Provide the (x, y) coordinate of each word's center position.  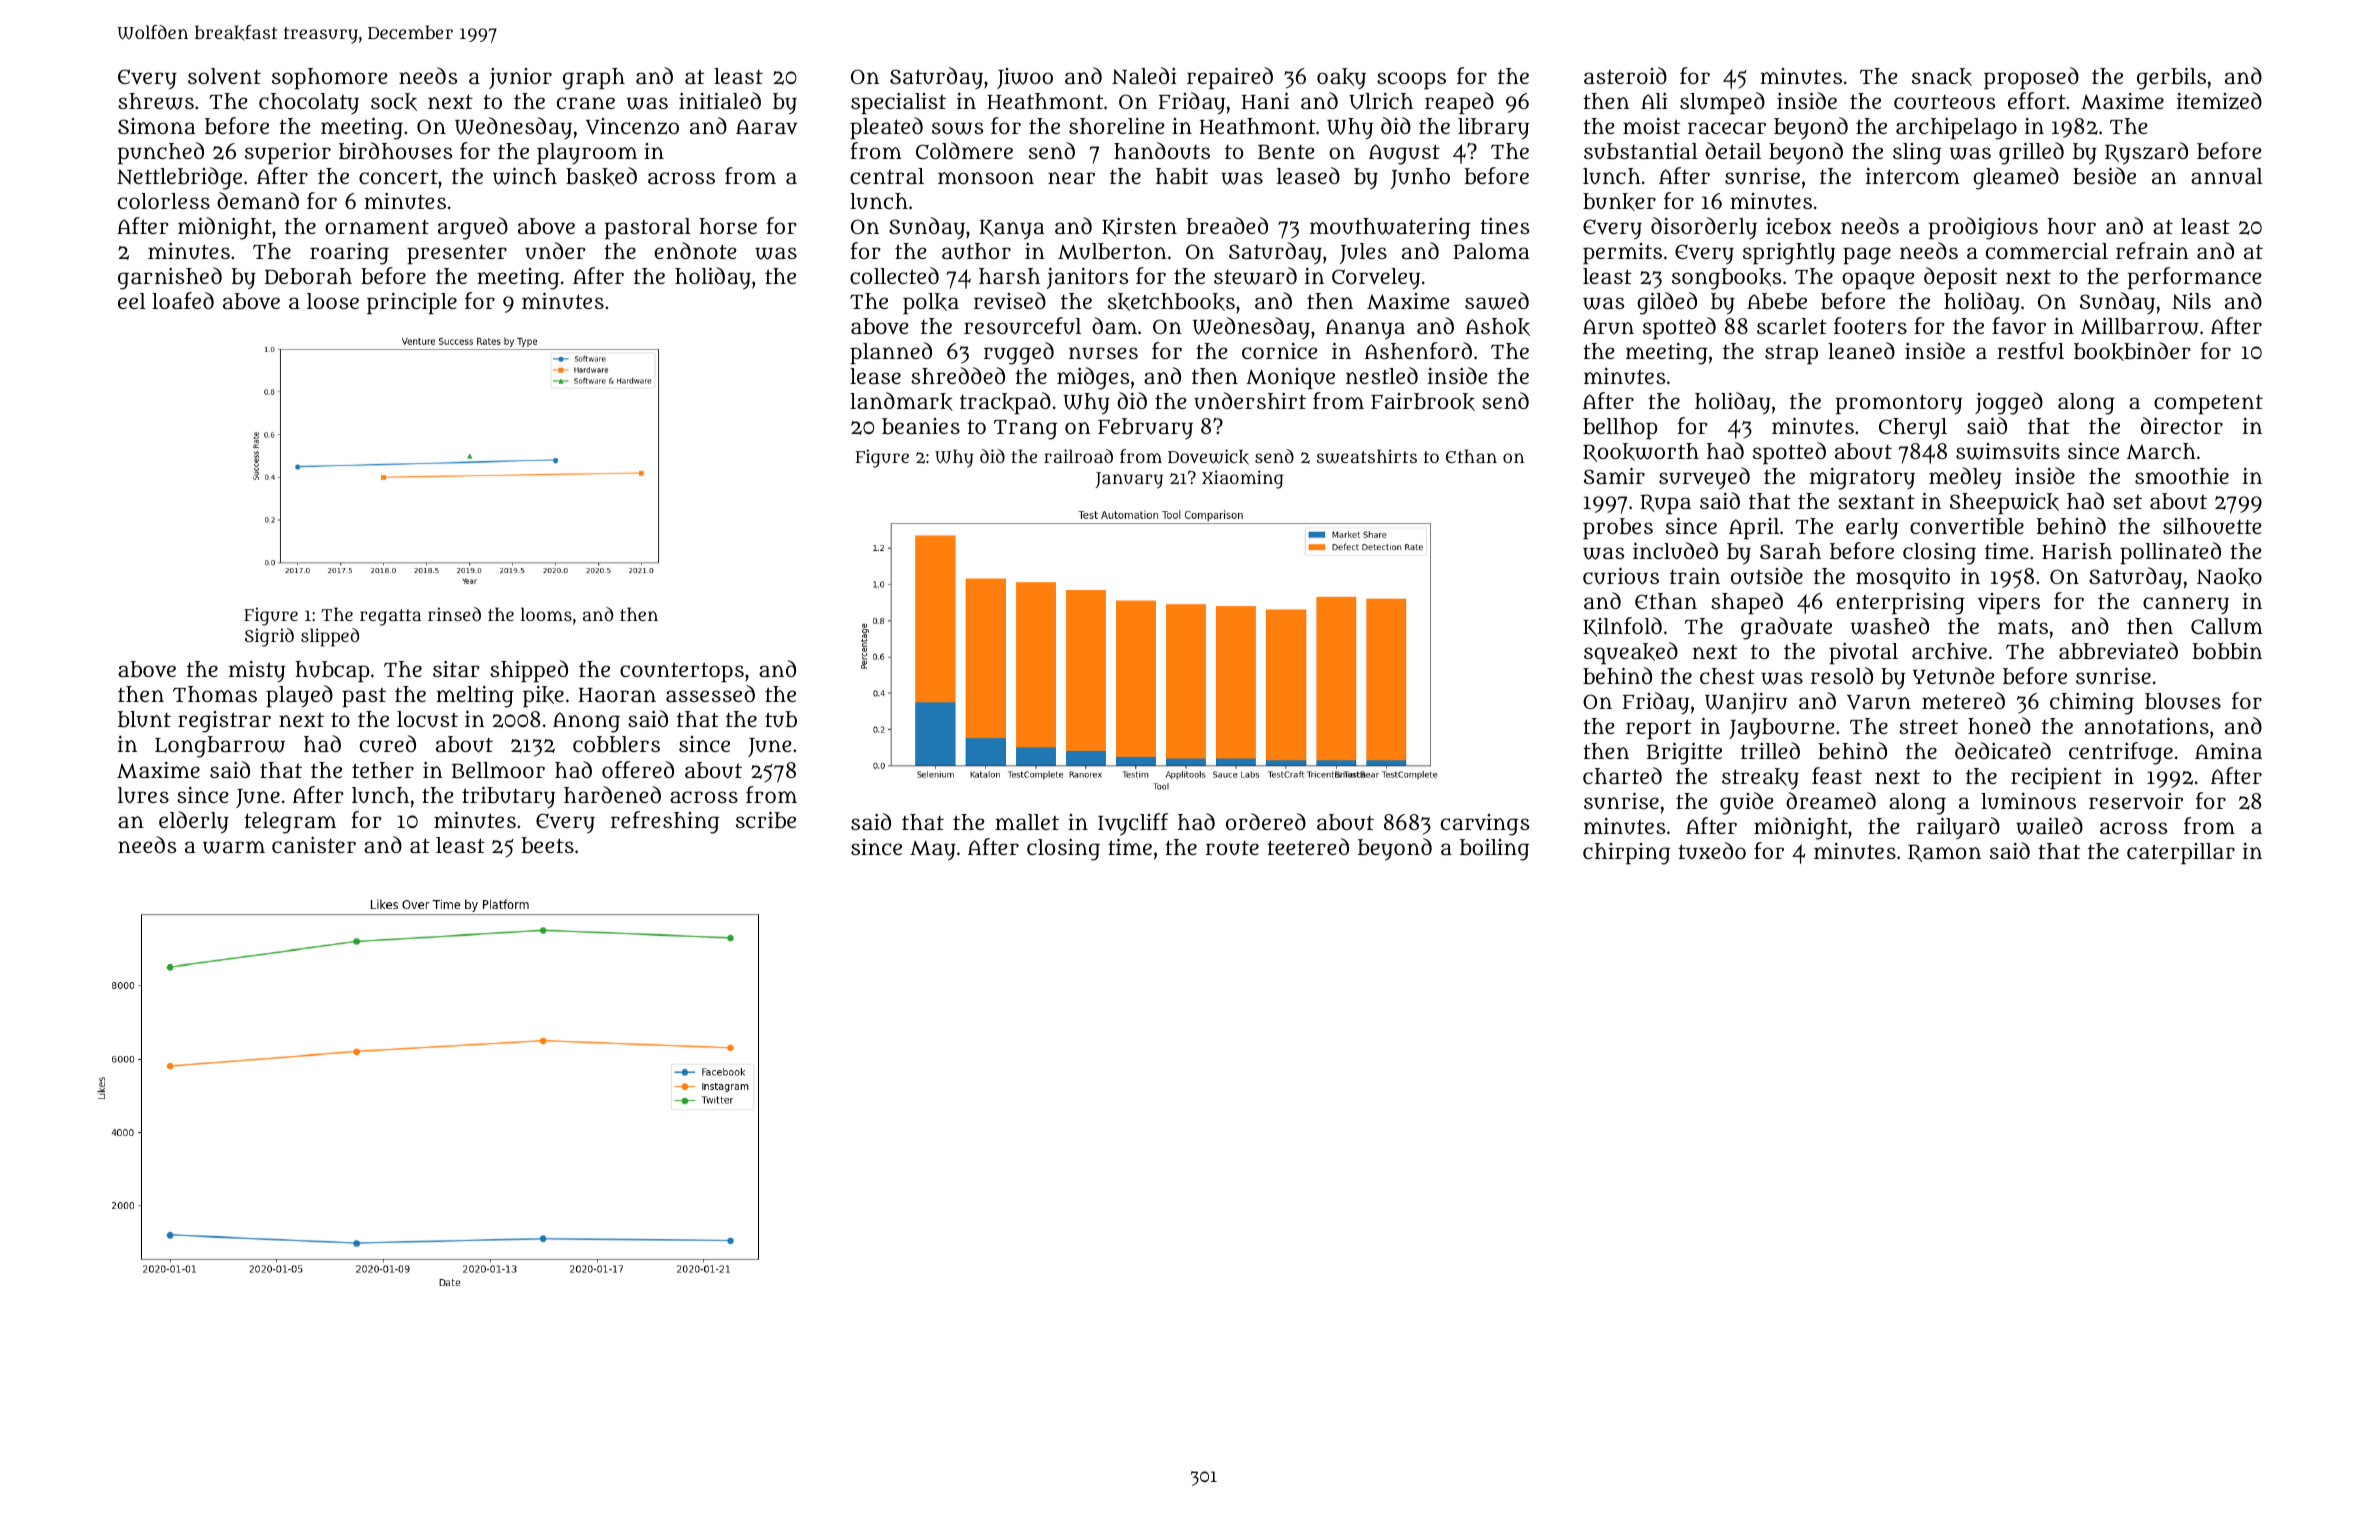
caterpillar (2181, 853)
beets (548, 845)
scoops (1411, 80)
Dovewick (1208, 457)
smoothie (2182, 476)
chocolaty (309, 103)
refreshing (665, 822)
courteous (1944, 102)
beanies (921, 426)
